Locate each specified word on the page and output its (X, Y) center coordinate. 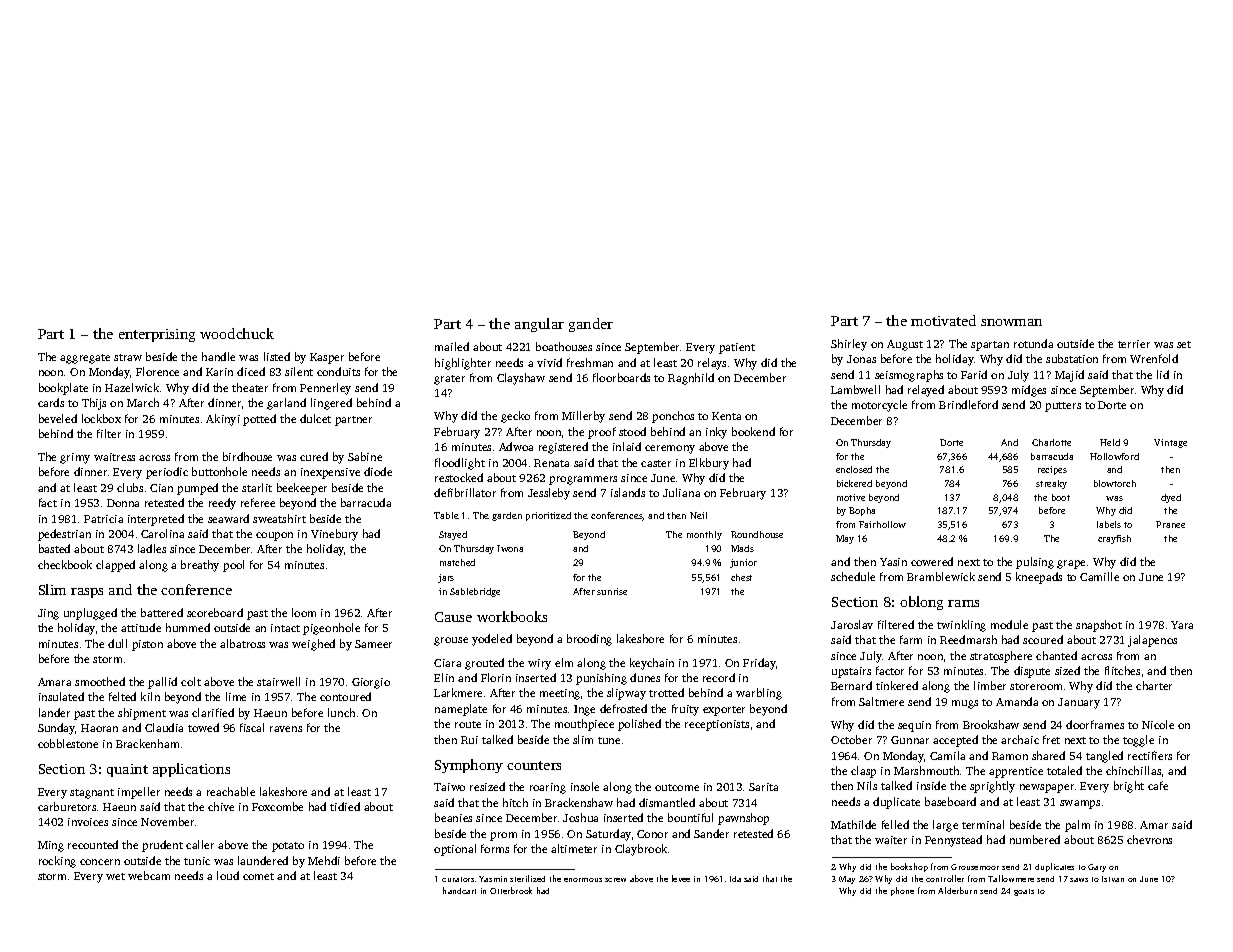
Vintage (1170, 443)
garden (507, 516)
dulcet (315, 418)
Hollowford (1114, 456)
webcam (149, 875)
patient (737, 348)
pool (233, 566)
